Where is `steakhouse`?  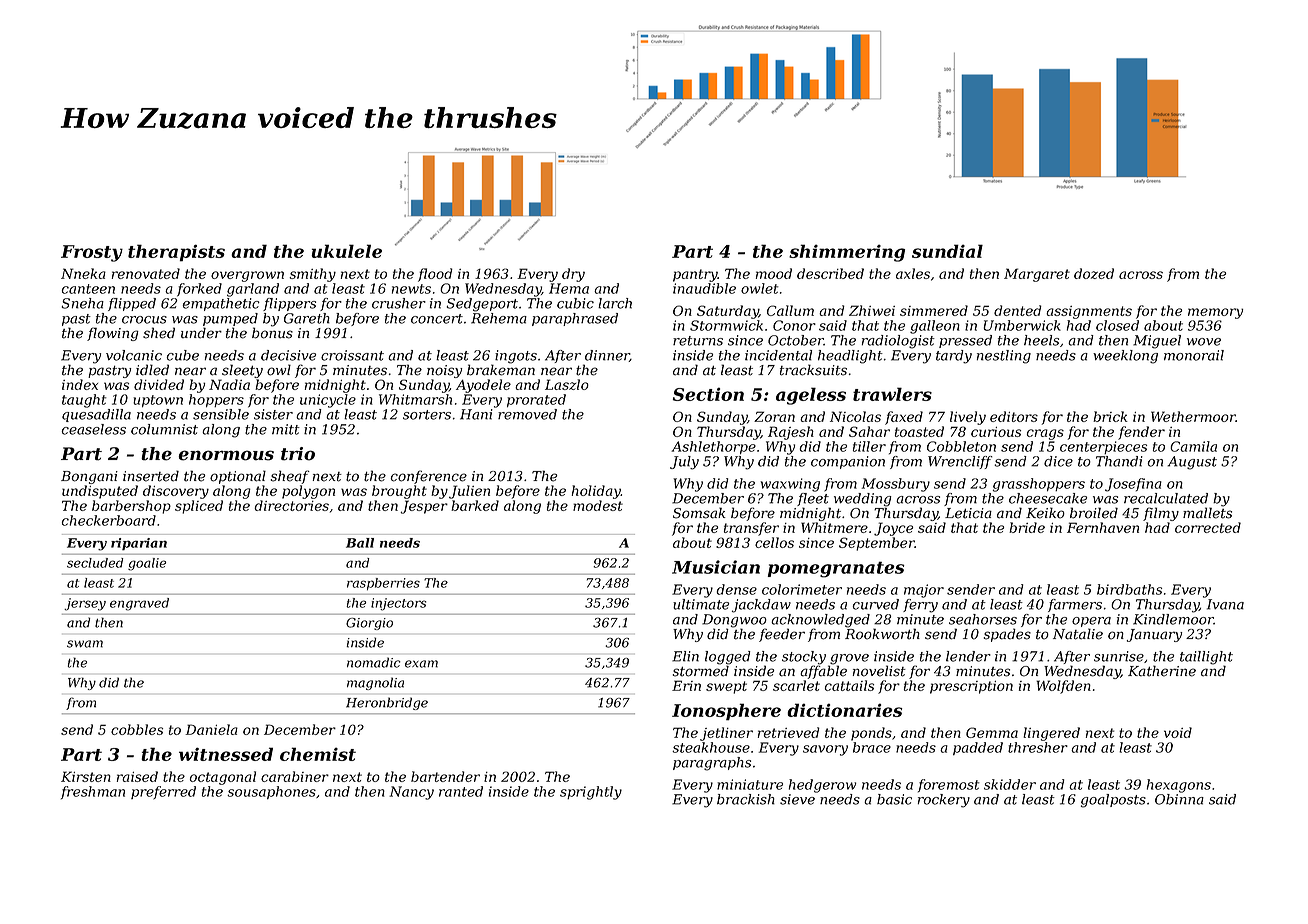
steakhouse is located at coordinates (711, 747).
